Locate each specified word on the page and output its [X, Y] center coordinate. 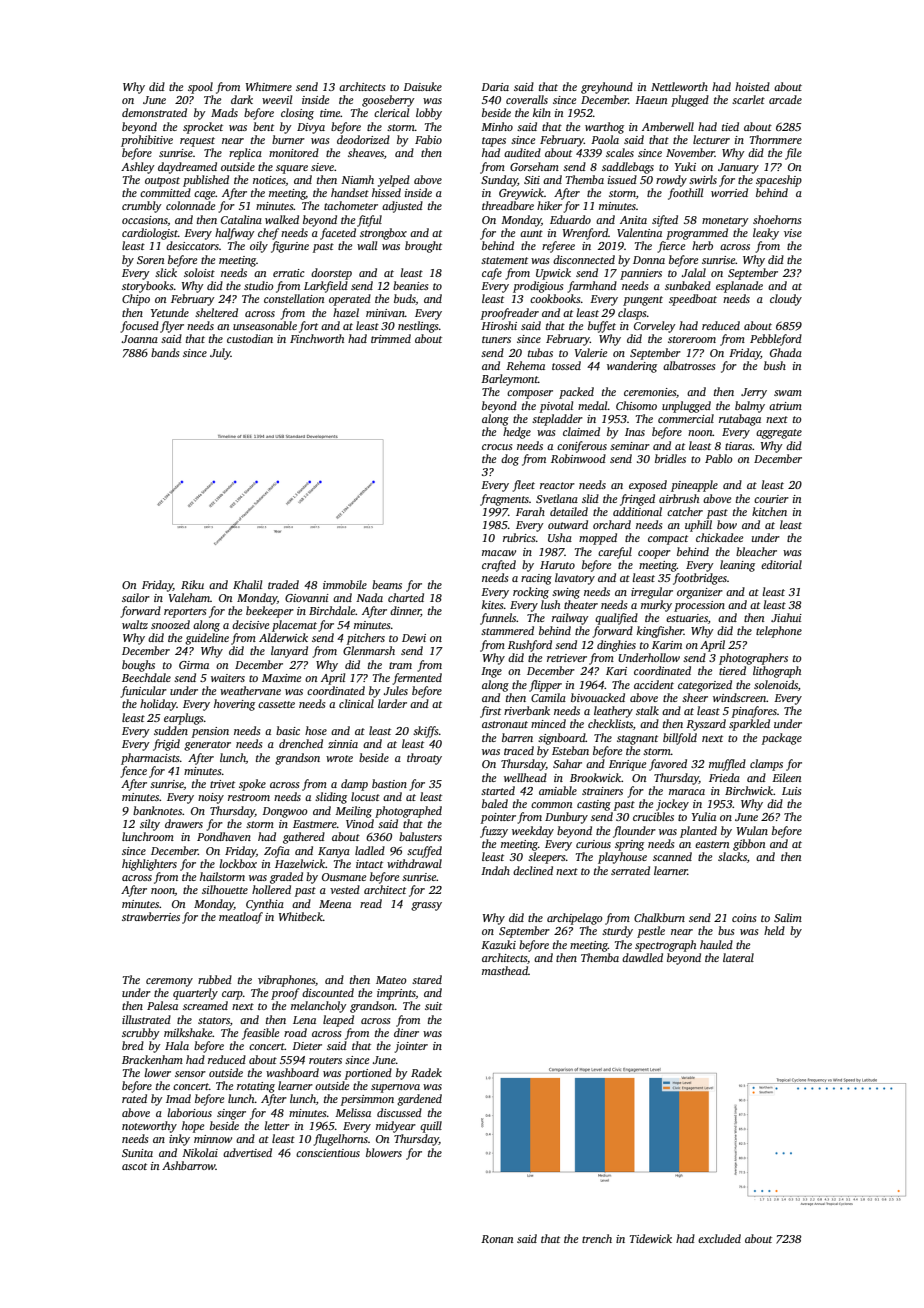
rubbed [215, 979]
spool [200, 88]
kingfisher [660, 632]
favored [668, 765]
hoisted [752, 86]
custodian [250, 338]
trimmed [391, 338]
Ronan [497, 1239]
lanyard [289, 652]
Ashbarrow [189, 1165]
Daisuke [422, 86]
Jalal [694, 272]
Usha [560, 537]
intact [369, 864]
